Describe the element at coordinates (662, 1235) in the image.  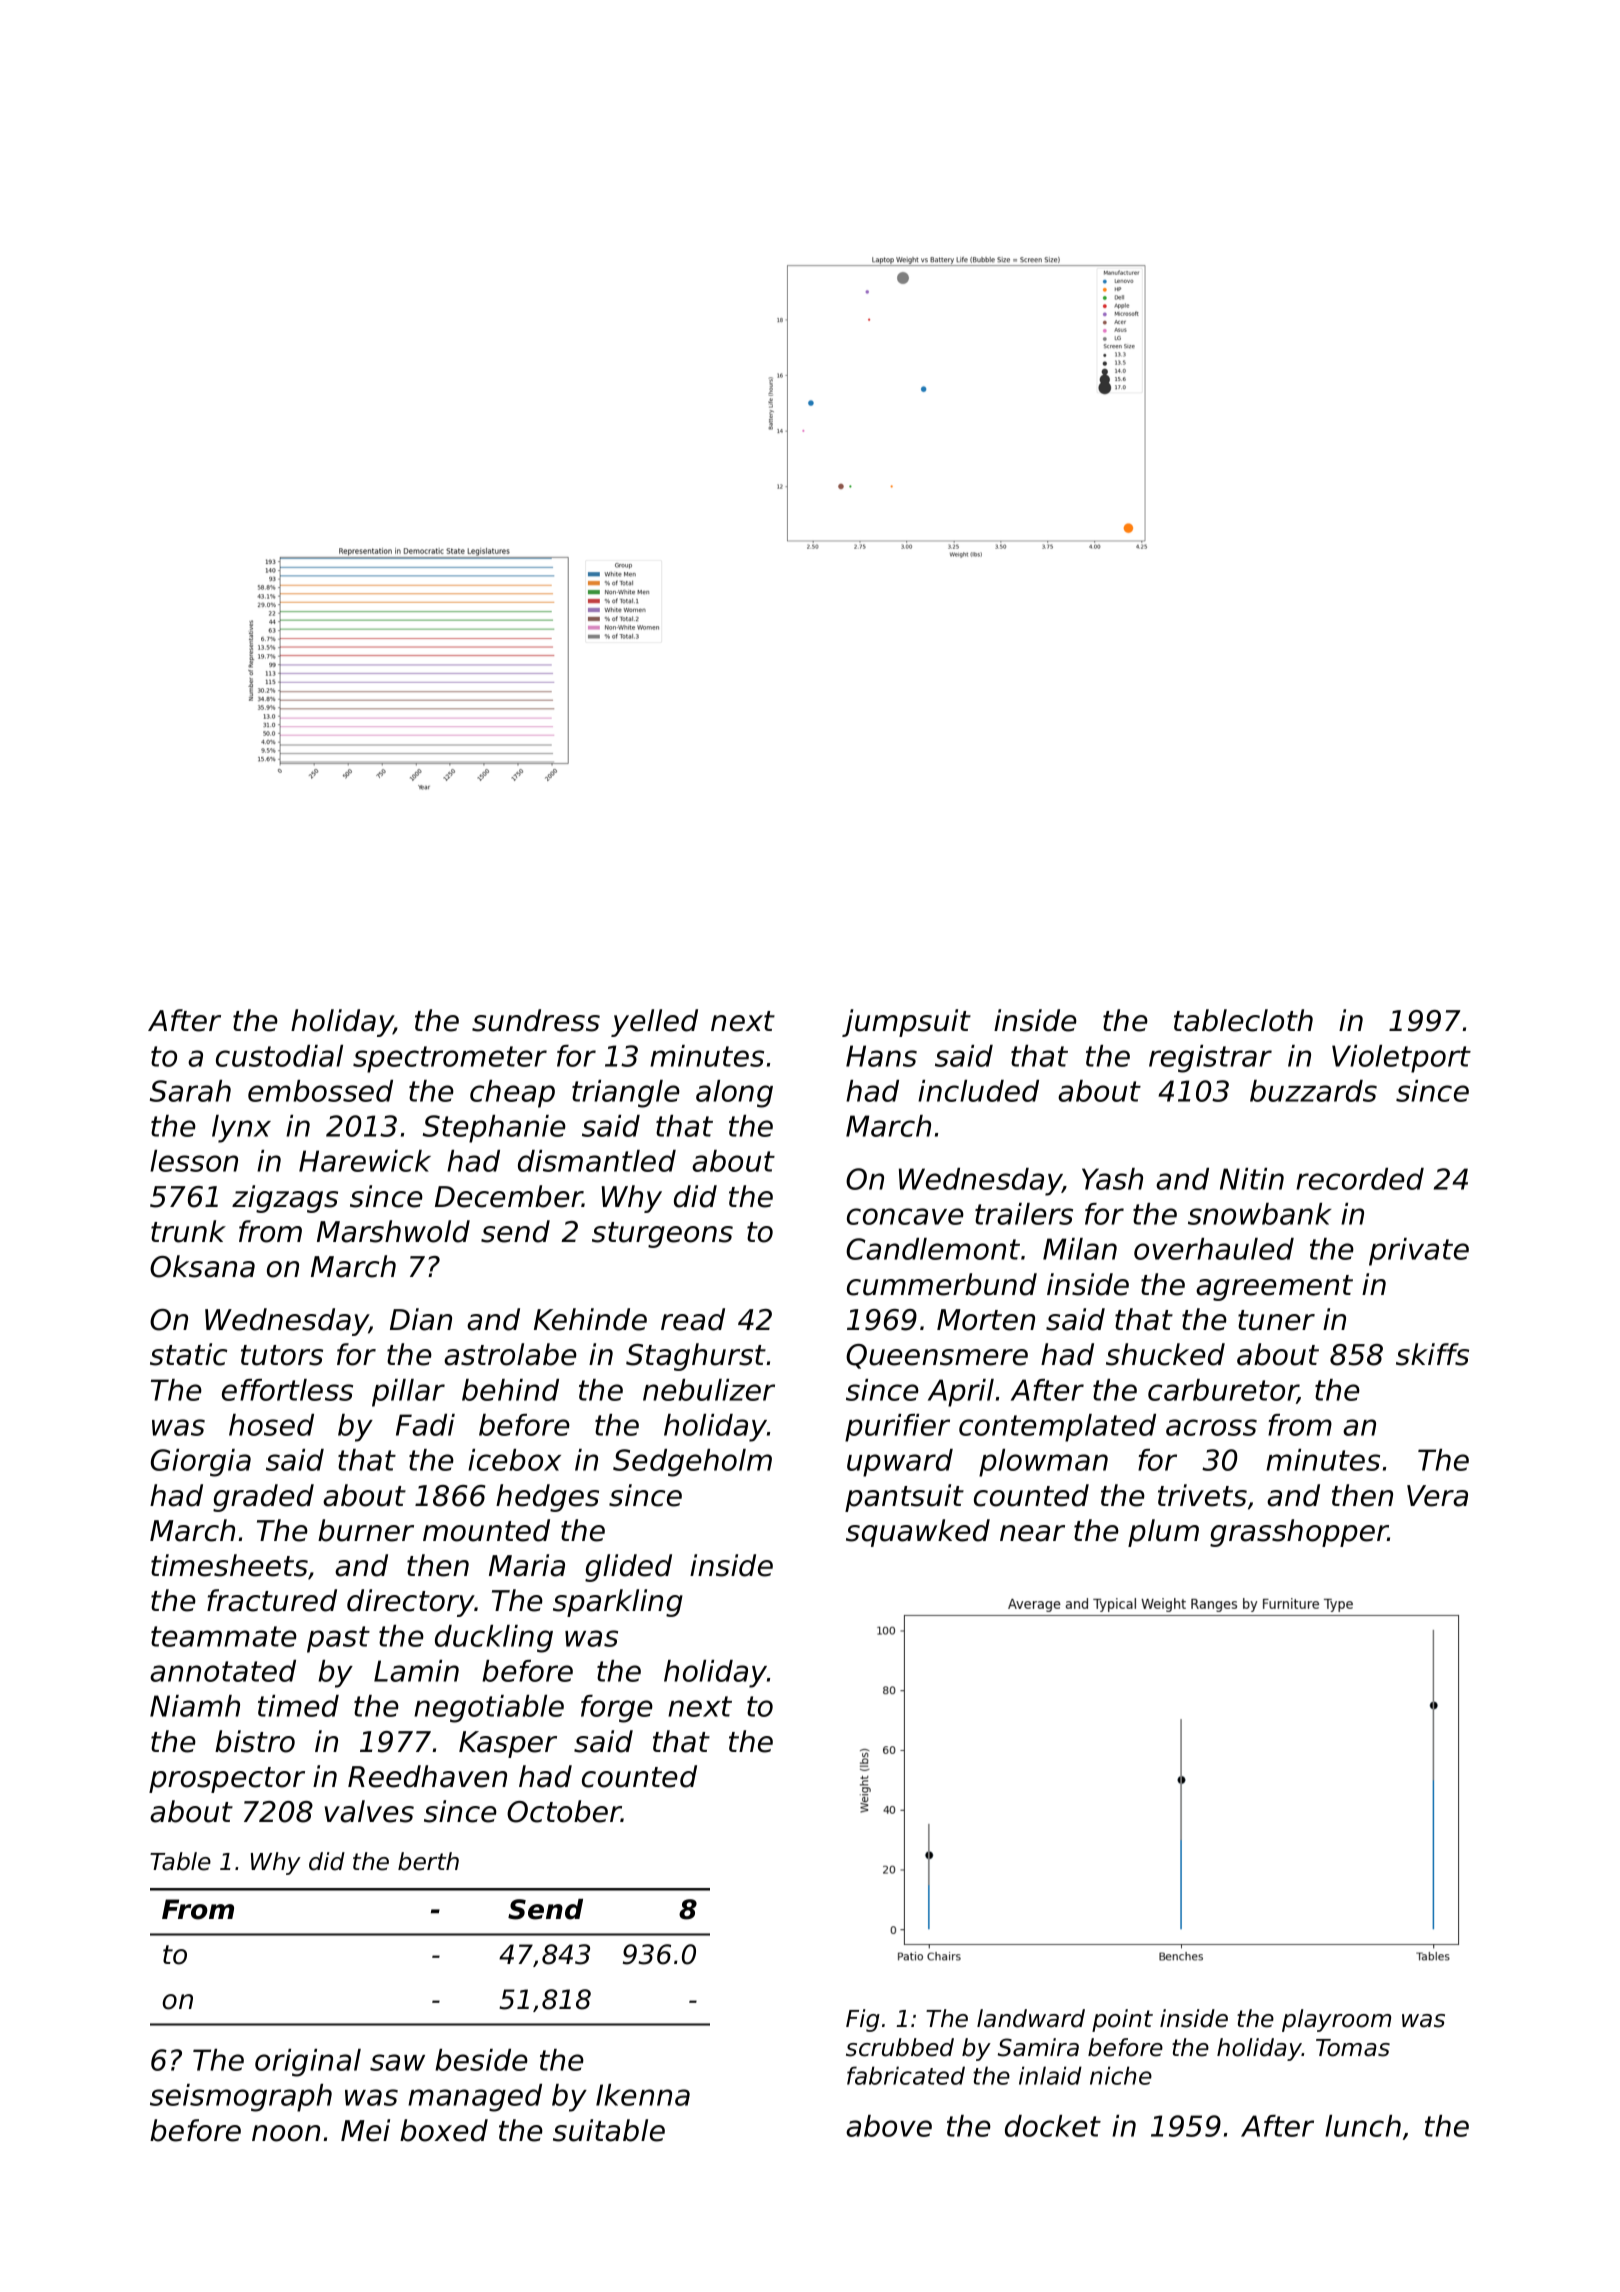
I see `sturgeons` at that location.
